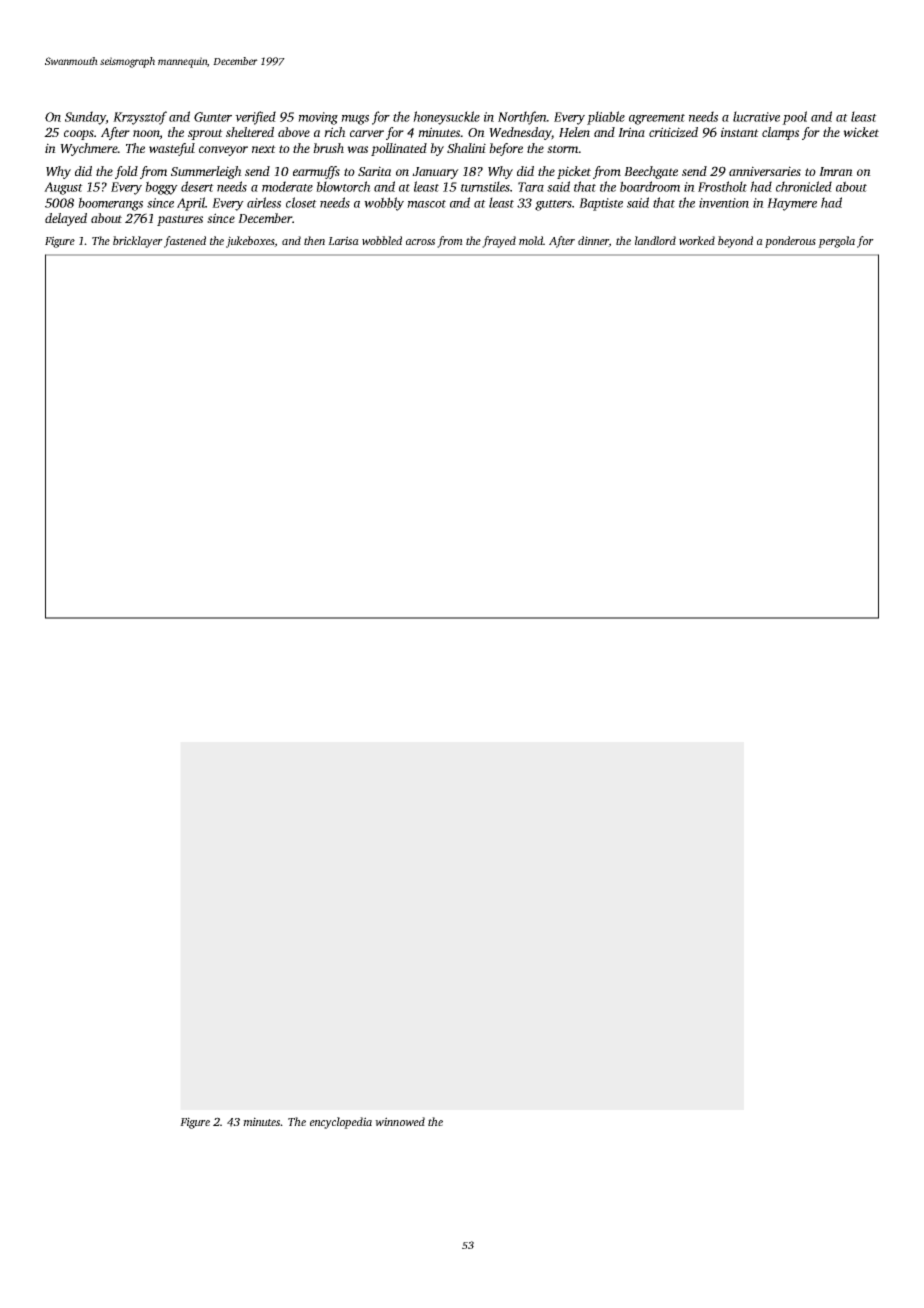 This image has width=924, height=1308. Describe the element at coordinates (836, 242) in the image. I see `pergola` at that location.
